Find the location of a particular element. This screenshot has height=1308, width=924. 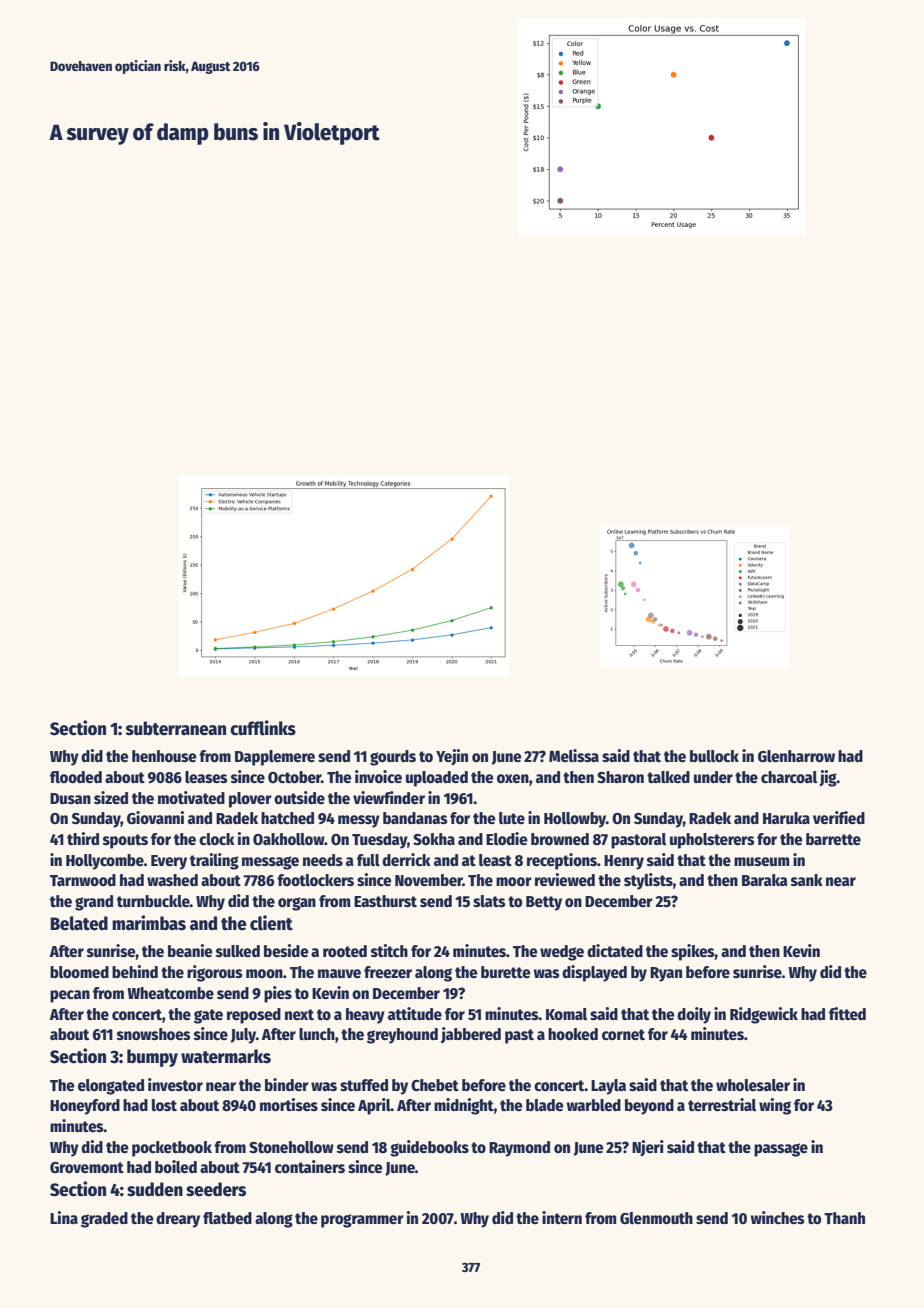

Betty is located at coordinates (544, 903).
